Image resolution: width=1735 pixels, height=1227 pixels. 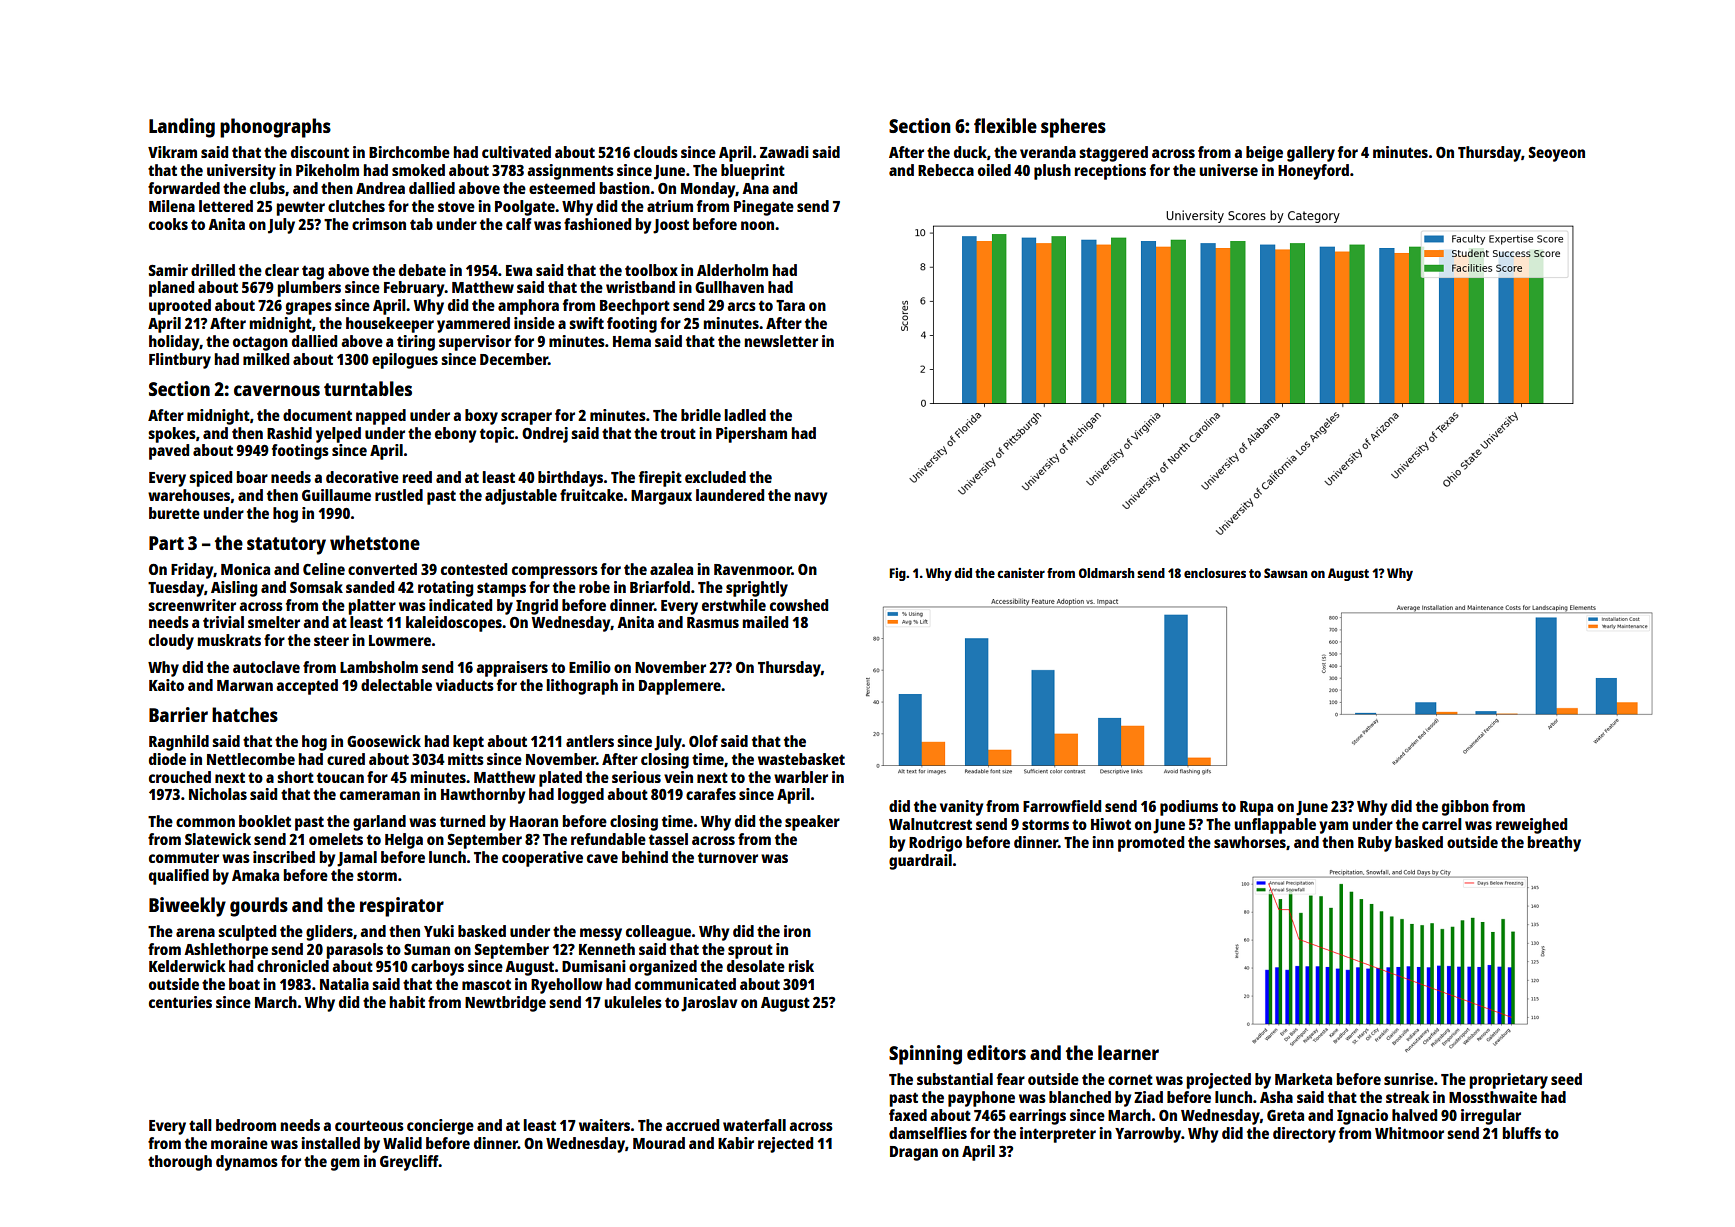 I want to click on Dragan, so click(x=914, y=1153).
